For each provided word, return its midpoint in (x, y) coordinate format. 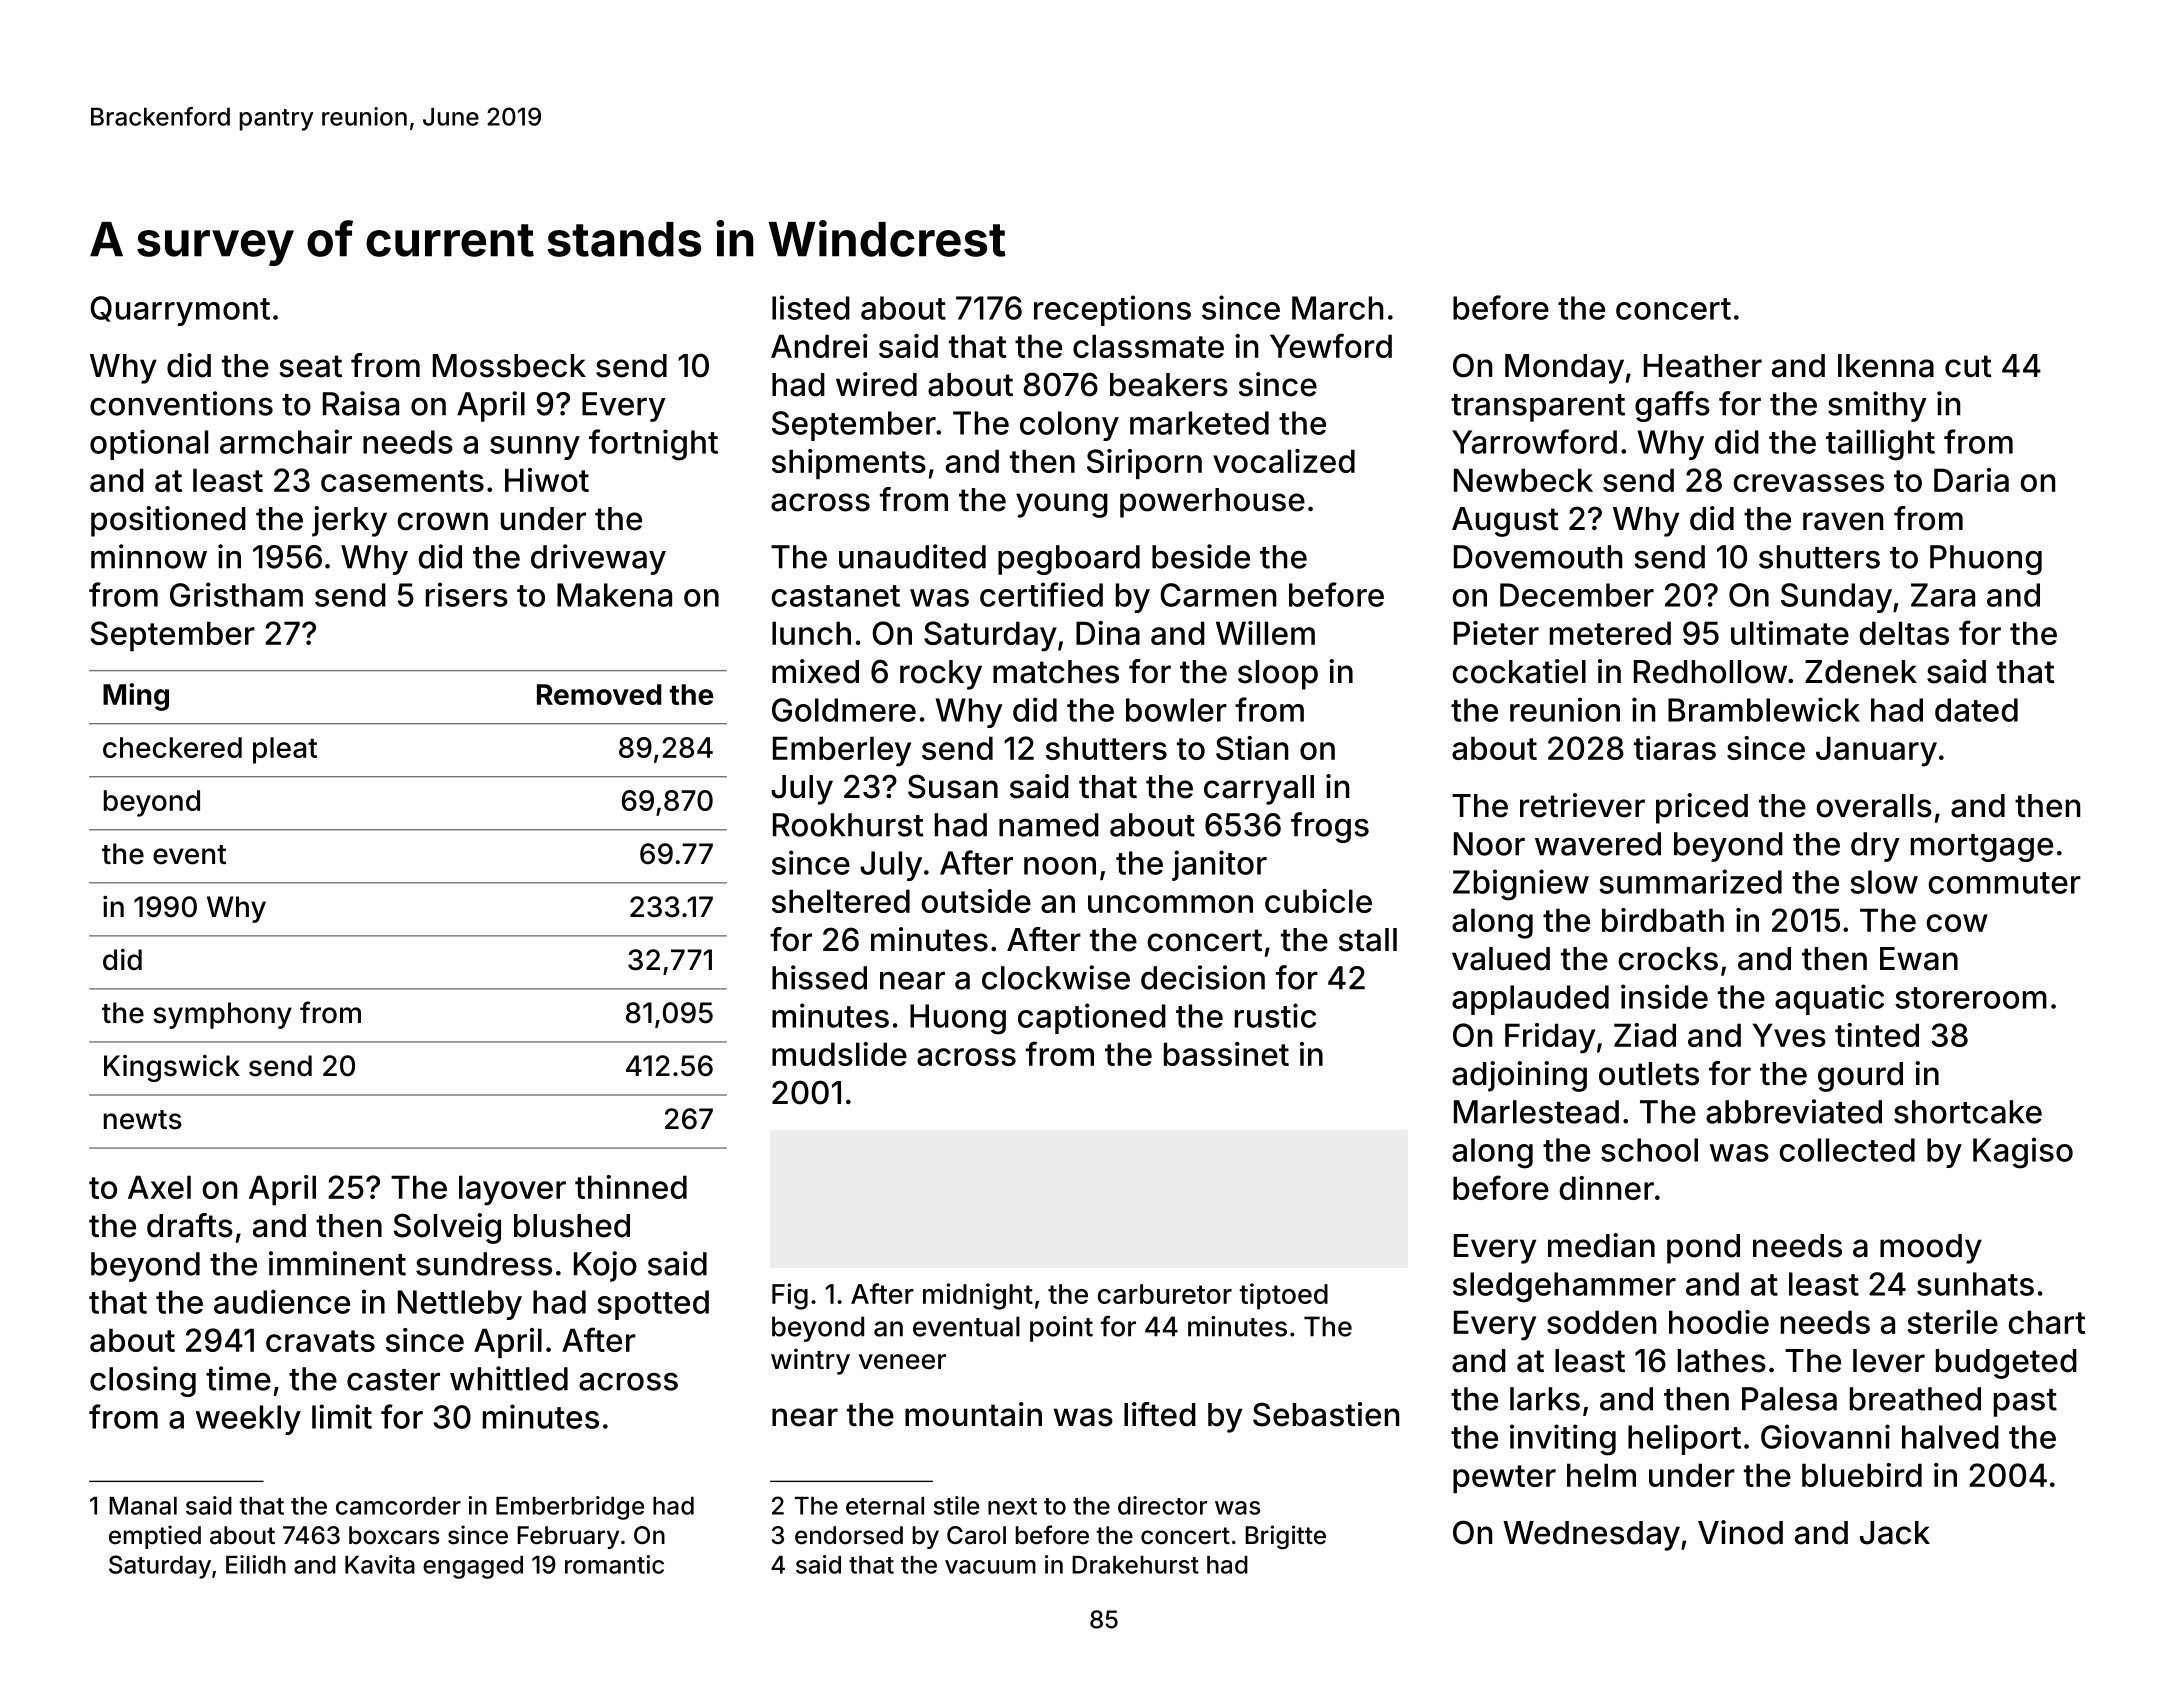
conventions (181, 403)
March (1337, 308)
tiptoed (1284, 1296)
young (1062, 505)
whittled (509, 1378)
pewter (1504, 1479)
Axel (159, 1187)
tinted (1877, 1035)
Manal (143, 1506)
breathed (1915, 1399)
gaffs (1672, 406)
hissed (819, 977)
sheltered (841, 901)
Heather (1703, 366)
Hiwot (547, 480)
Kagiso (2023, 1153)
